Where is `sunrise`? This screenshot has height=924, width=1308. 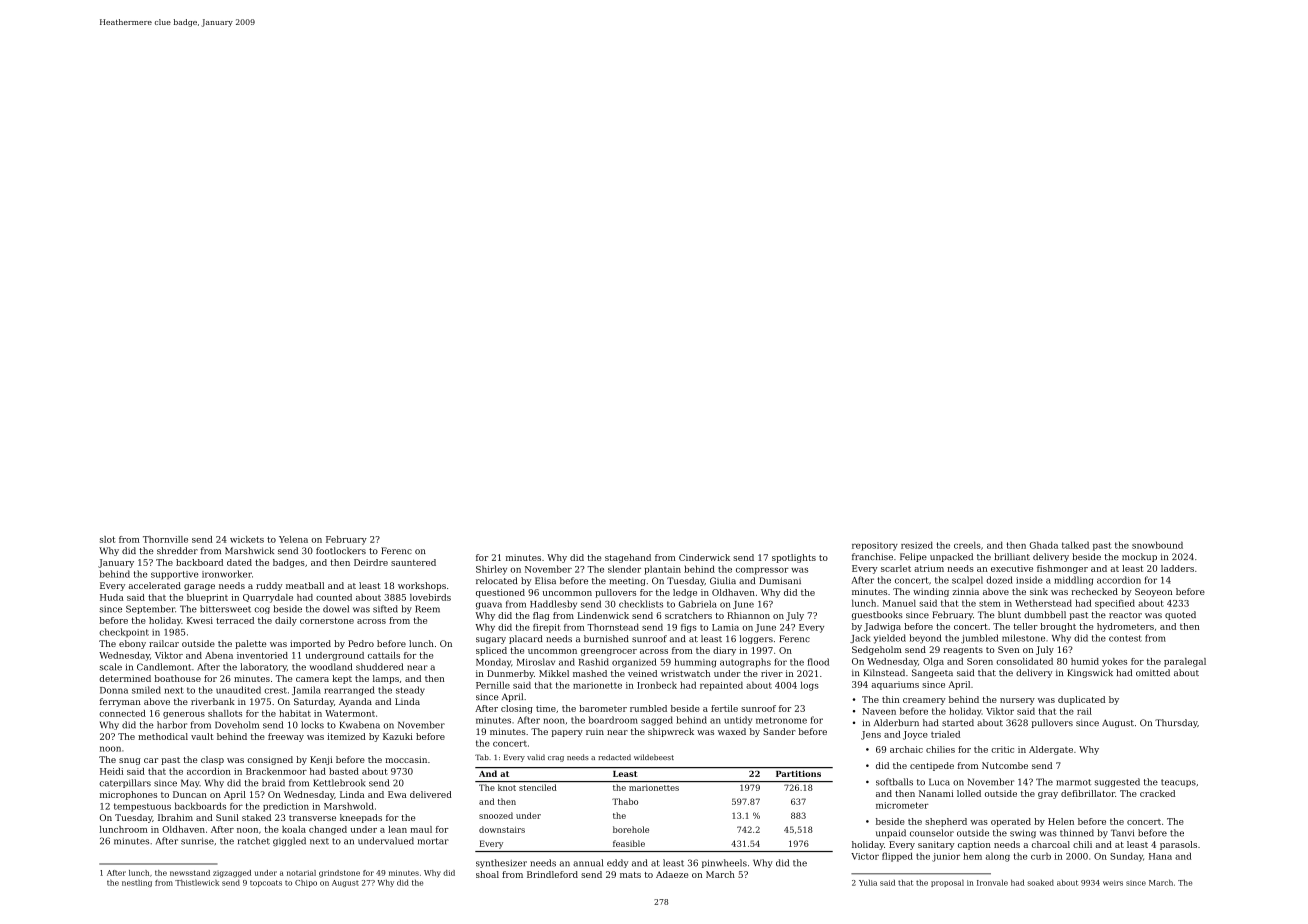
sunrise is located at coordinates (197, 841).
